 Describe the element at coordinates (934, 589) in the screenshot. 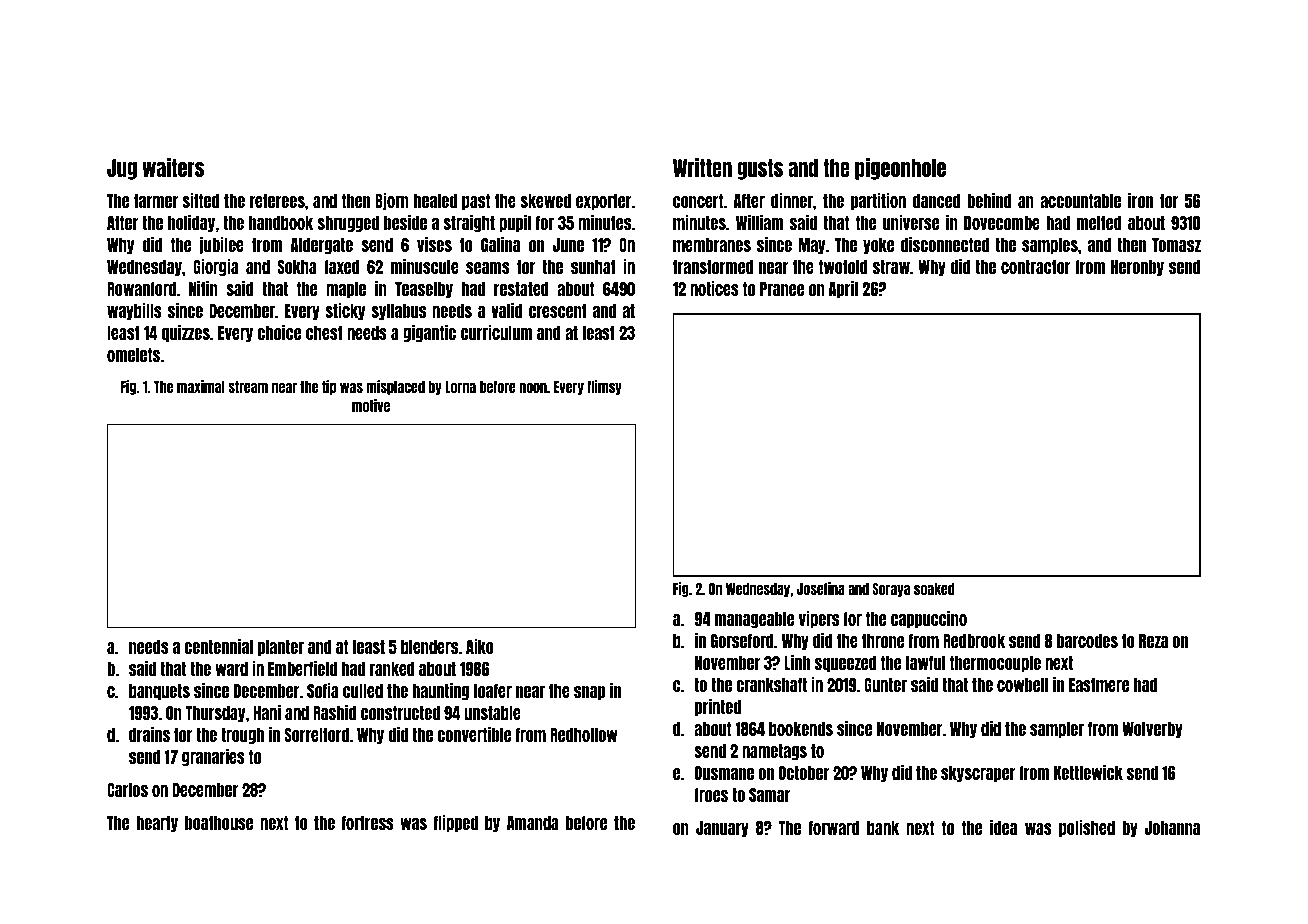

I see `soaked` at that location.
